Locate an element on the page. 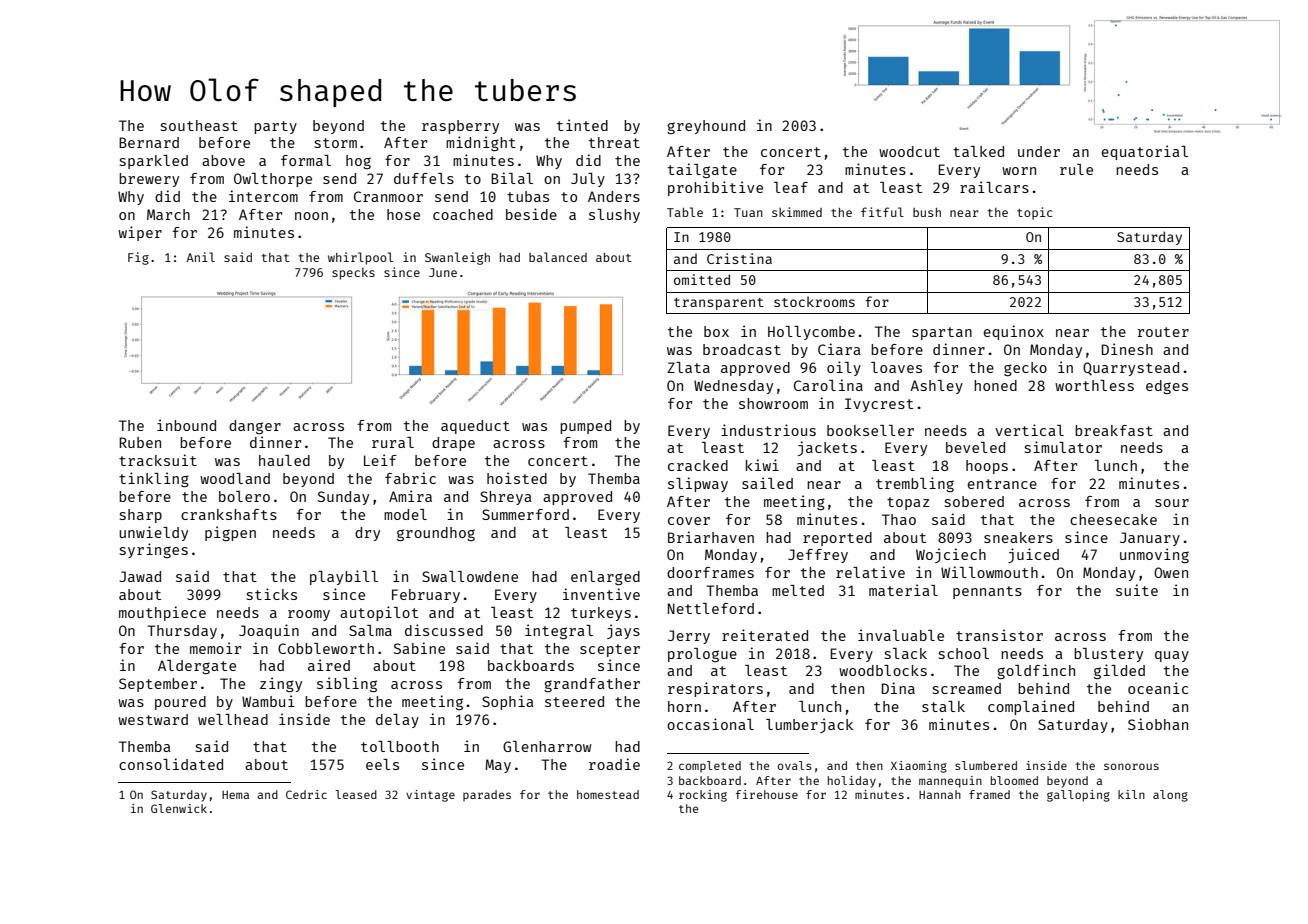 This document has height=924, width=1308. beveled is located at coordinates (975, 447).
